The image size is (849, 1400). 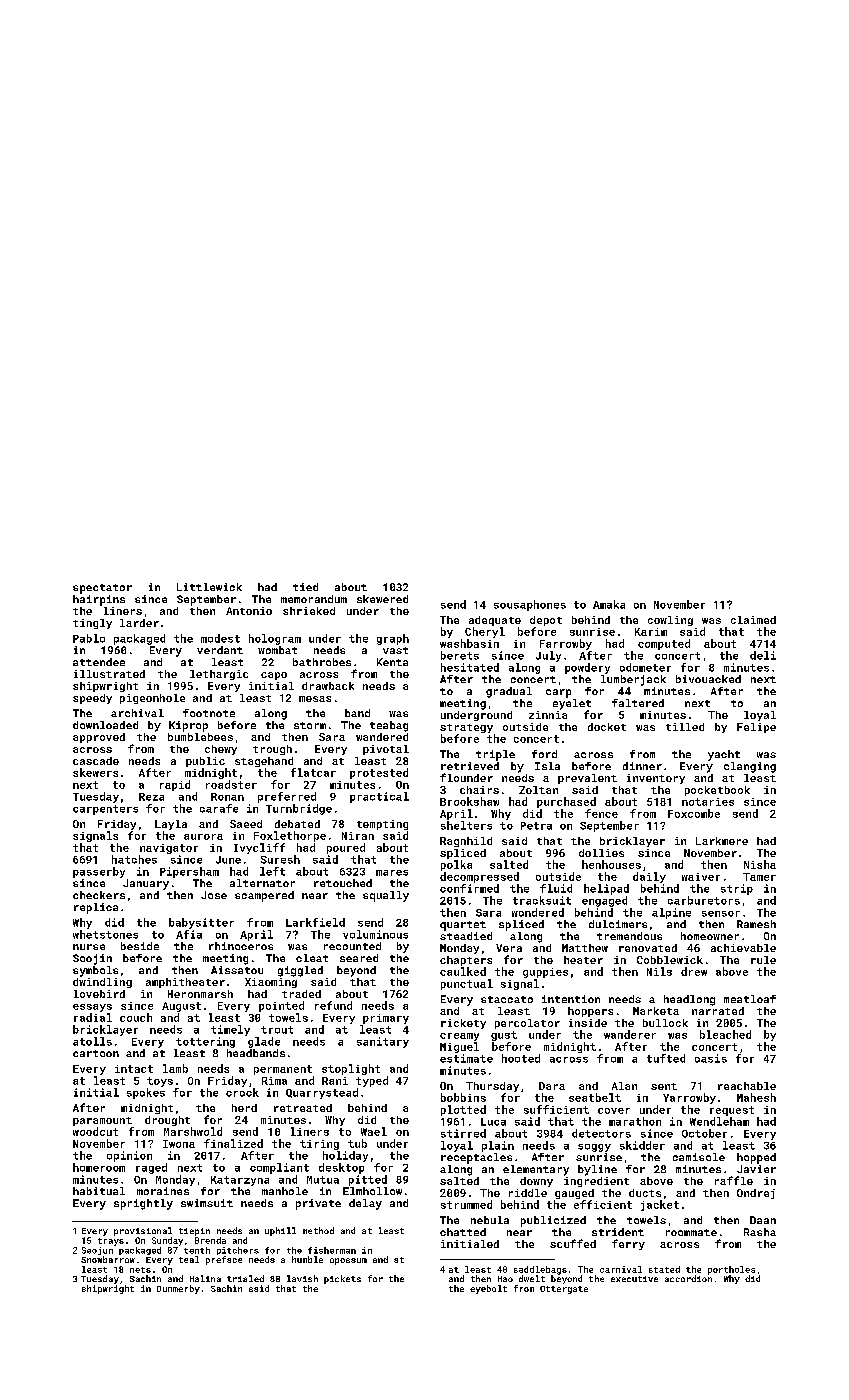 I want to click on strategy, so click(x=466, y=728).
